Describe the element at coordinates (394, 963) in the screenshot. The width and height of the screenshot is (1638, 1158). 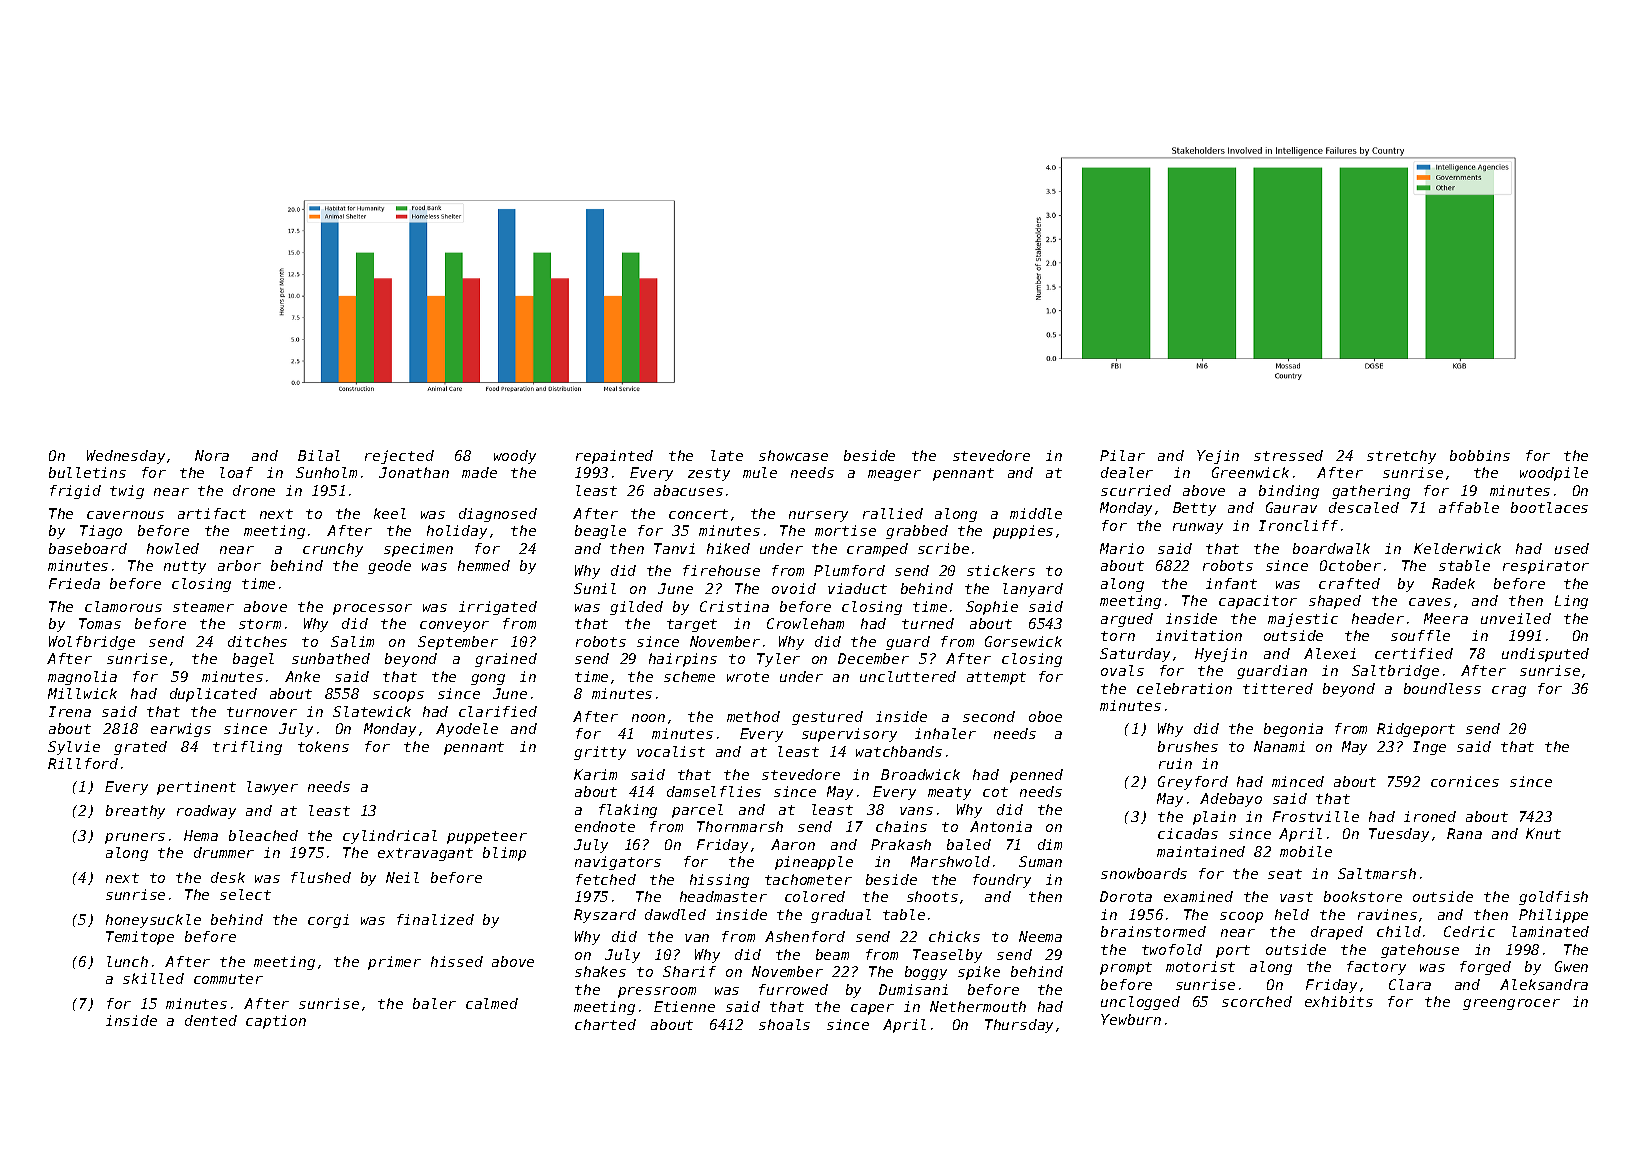
I see `primer` at that location.
